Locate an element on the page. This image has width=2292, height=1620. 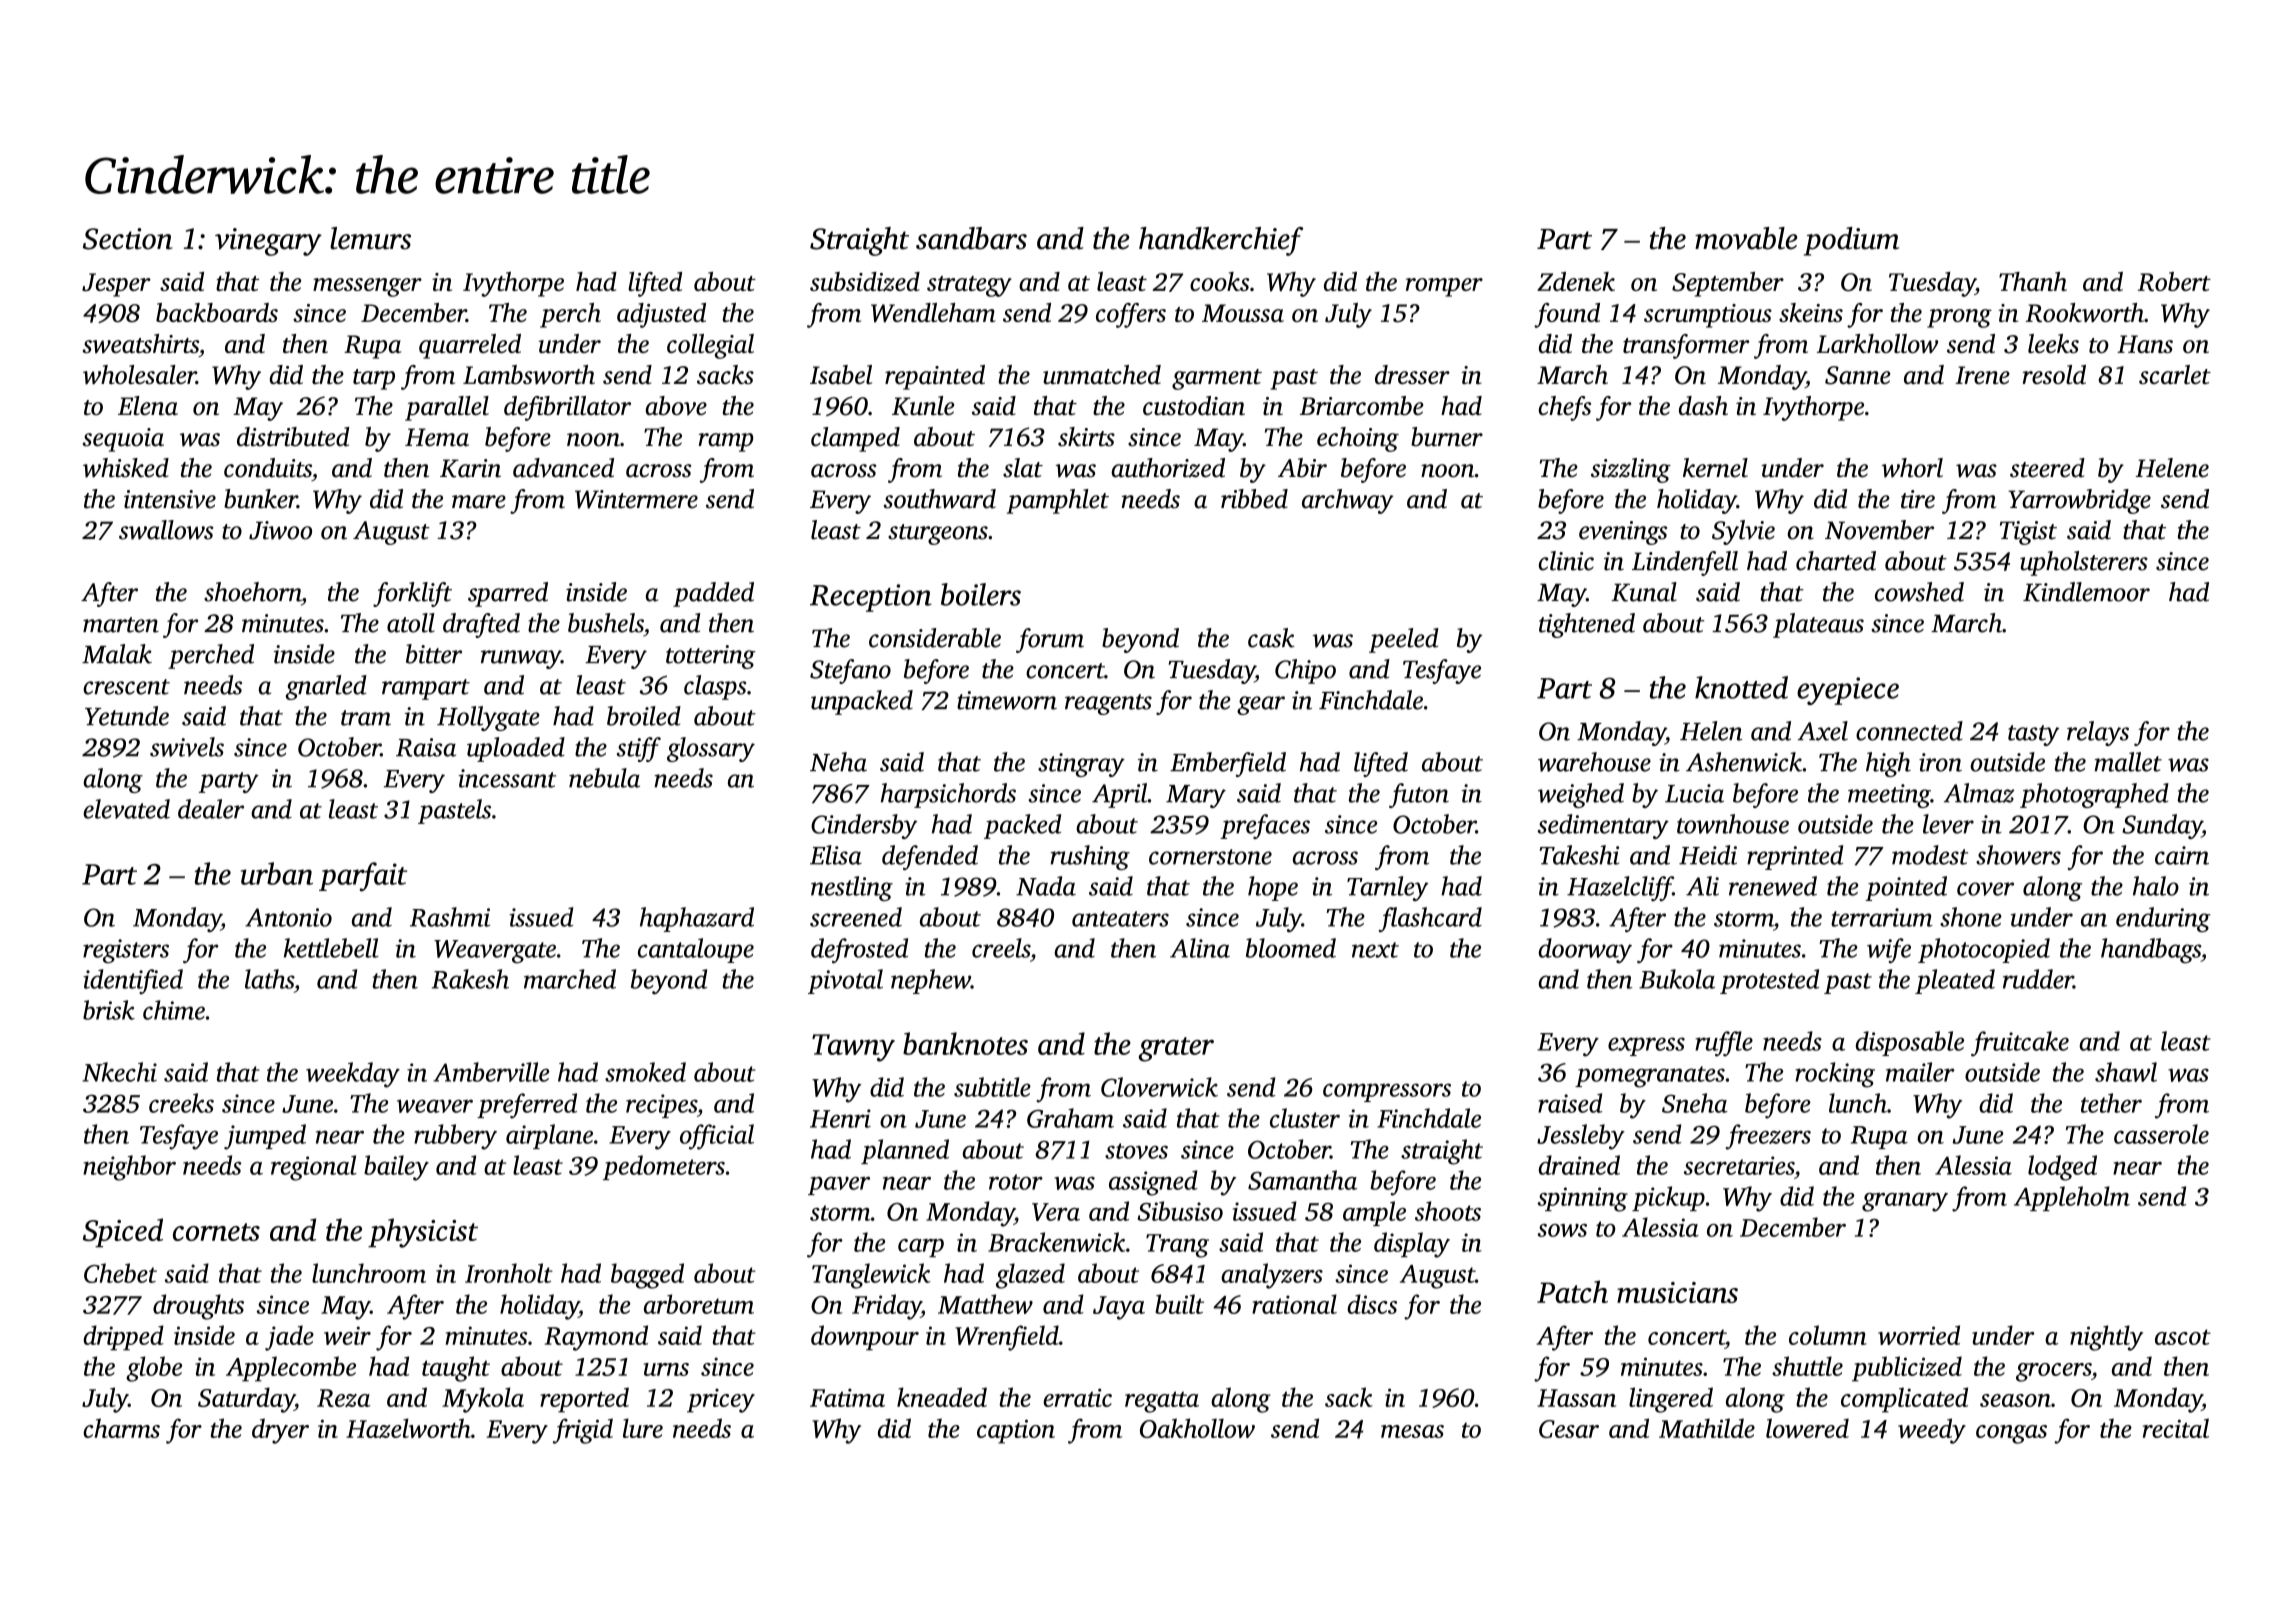
Spiced is located at coordinates (123, 1232).
